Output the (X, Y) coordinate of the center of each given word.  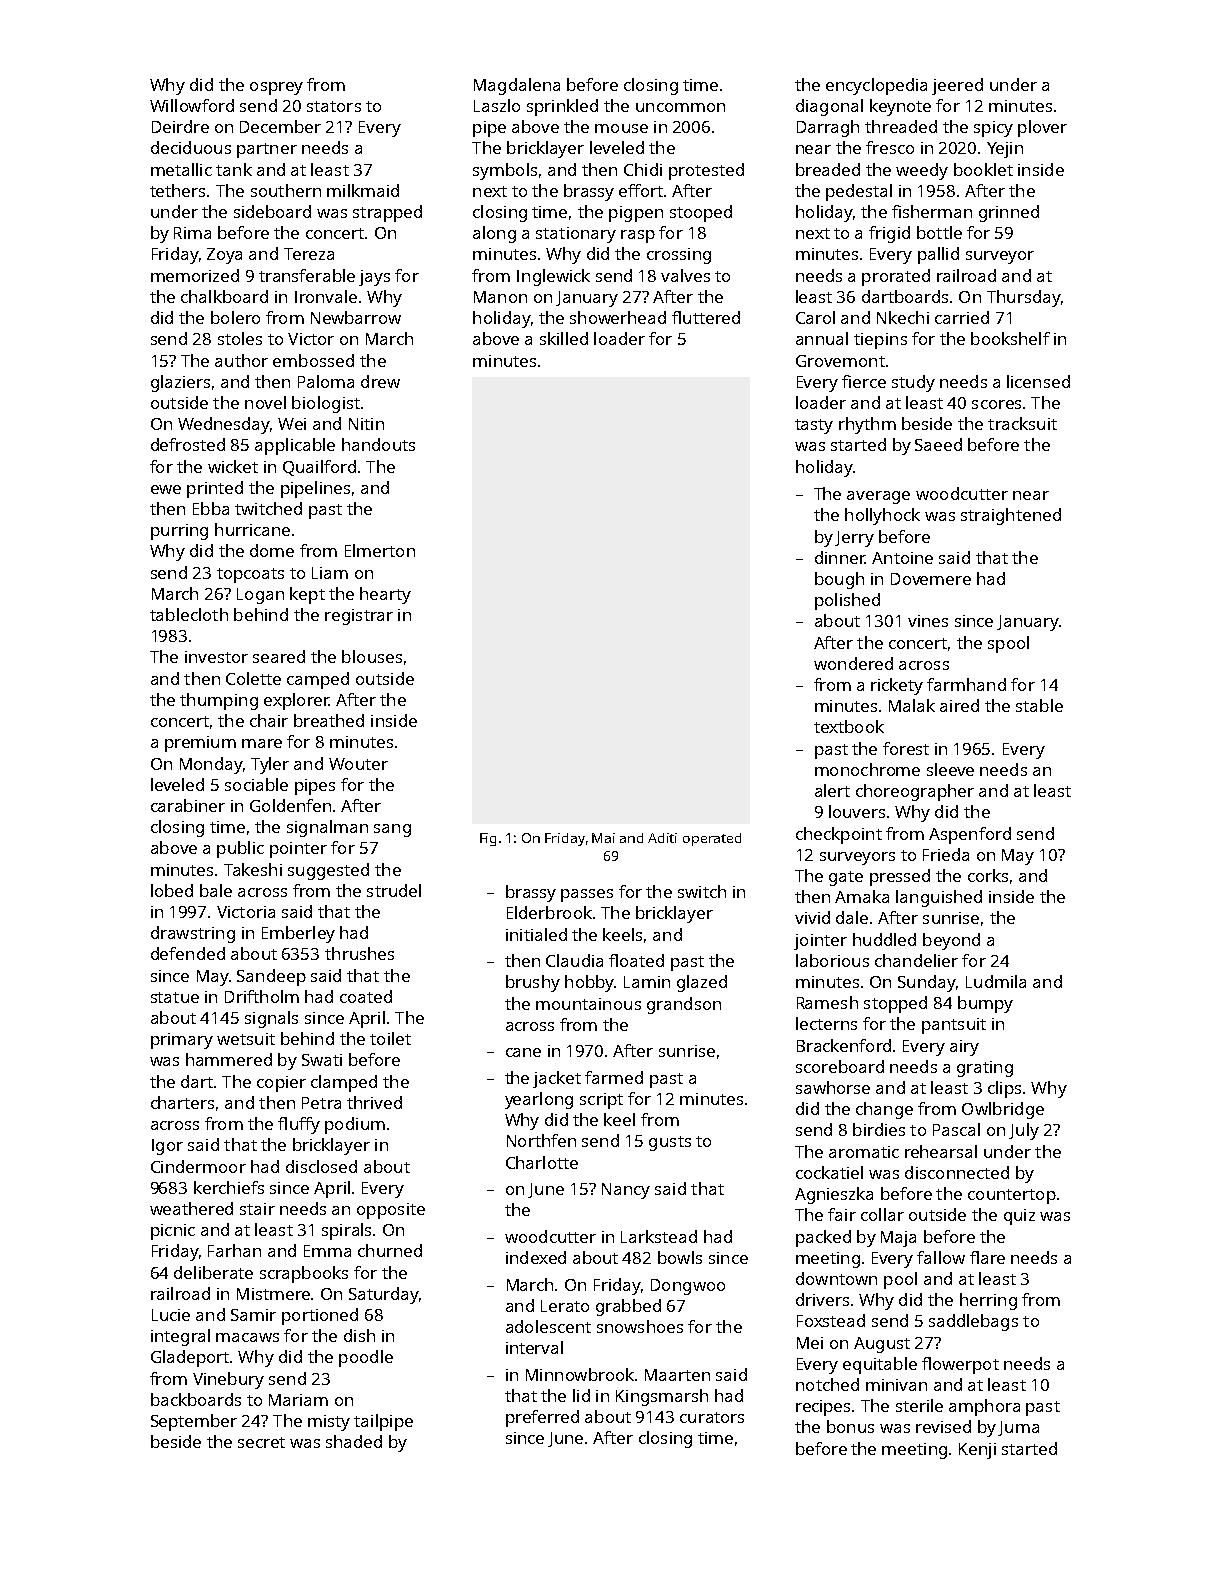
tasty (814, 426)
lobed (172, 890)
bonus (850, 1426)
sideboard (272, 211)
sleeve (950, 769)
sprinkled (562, 107)
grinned (1009, 213)
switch (702, 891)
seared (279, 656)
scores (996, 404)
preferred (542, 1418)
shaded (354, 1441)
